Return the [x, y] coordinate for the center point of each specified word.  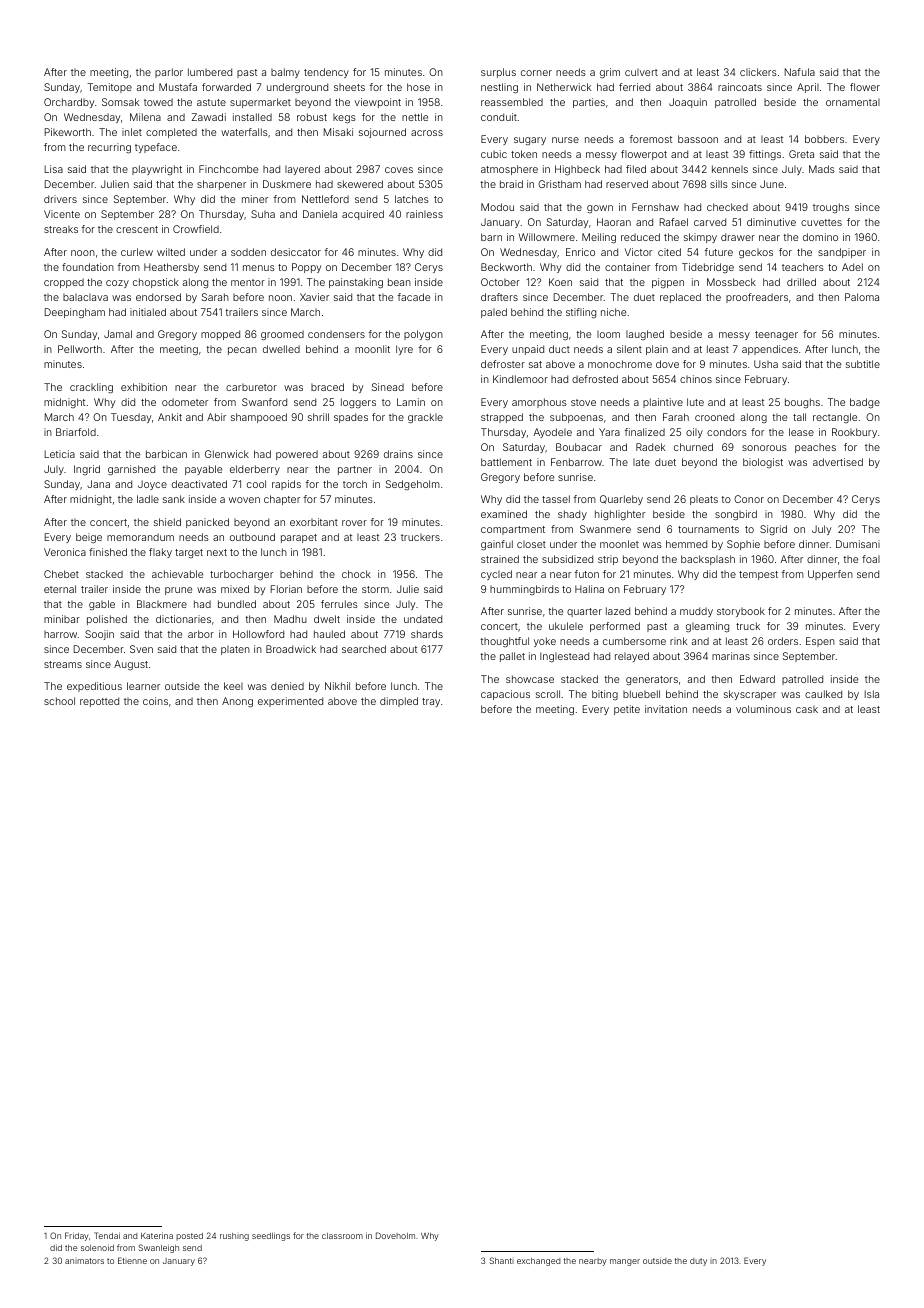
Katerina [157, 1235]
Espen [820, 642]
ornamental [853, 102]
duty [698, 1262]
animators [84, 1261]
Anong [237, 702]
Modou [497, 207]
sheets [349, 87]
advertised [838, 462]
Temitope [109, 88]
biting [605, 695]
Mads [822, 169]
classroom [342, 1236]
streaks [61, 229]
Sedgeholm [413, 485]
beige [89, 538]
